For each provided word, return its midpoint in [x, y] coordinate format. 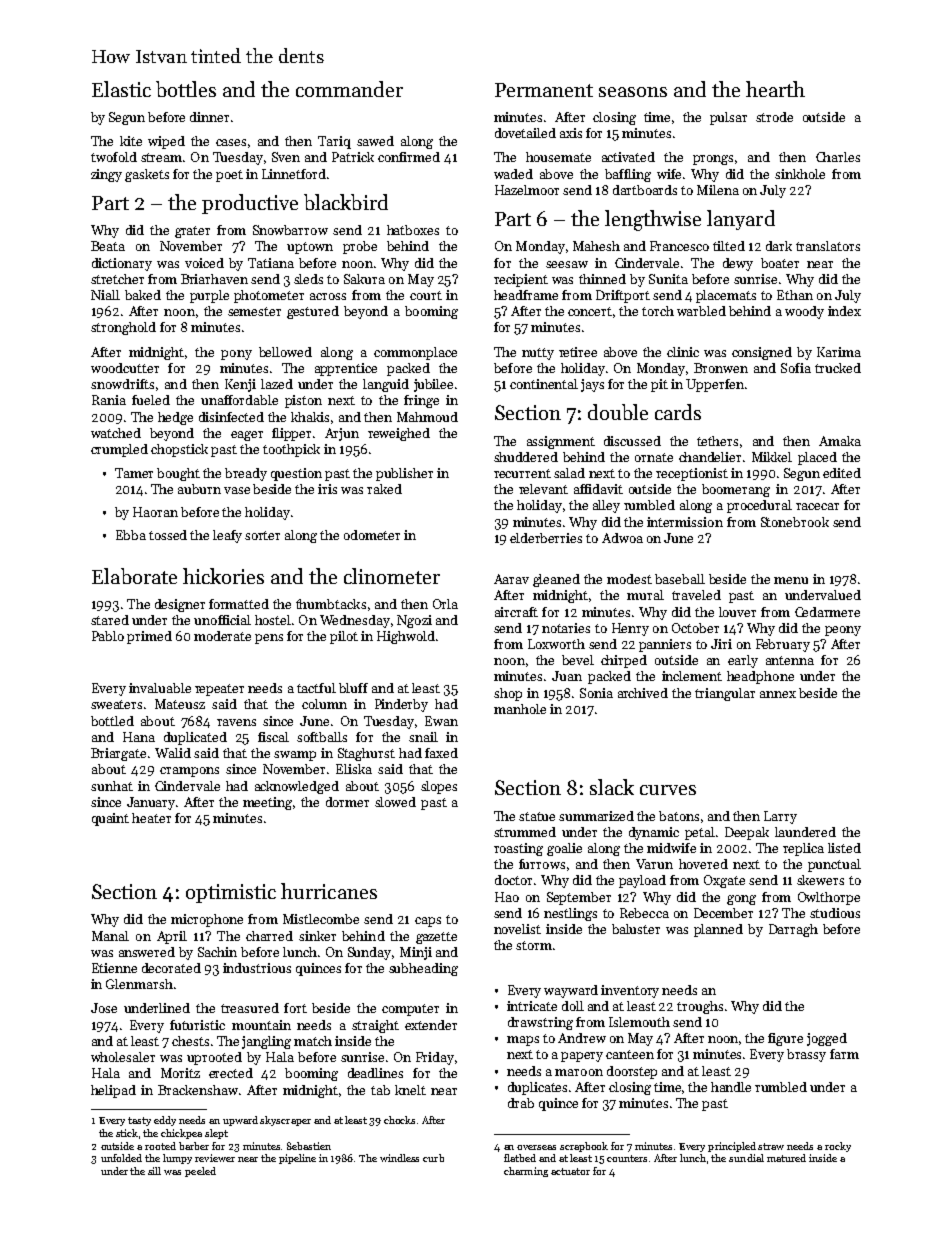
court [426, 295]
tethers [717, 441]
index [844, 311]
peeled [200, 1172]
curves [668, 790]
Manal [110, 936]
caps [428, 922]
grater [192, 232]
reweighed [399, 434]
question [296, 474]
